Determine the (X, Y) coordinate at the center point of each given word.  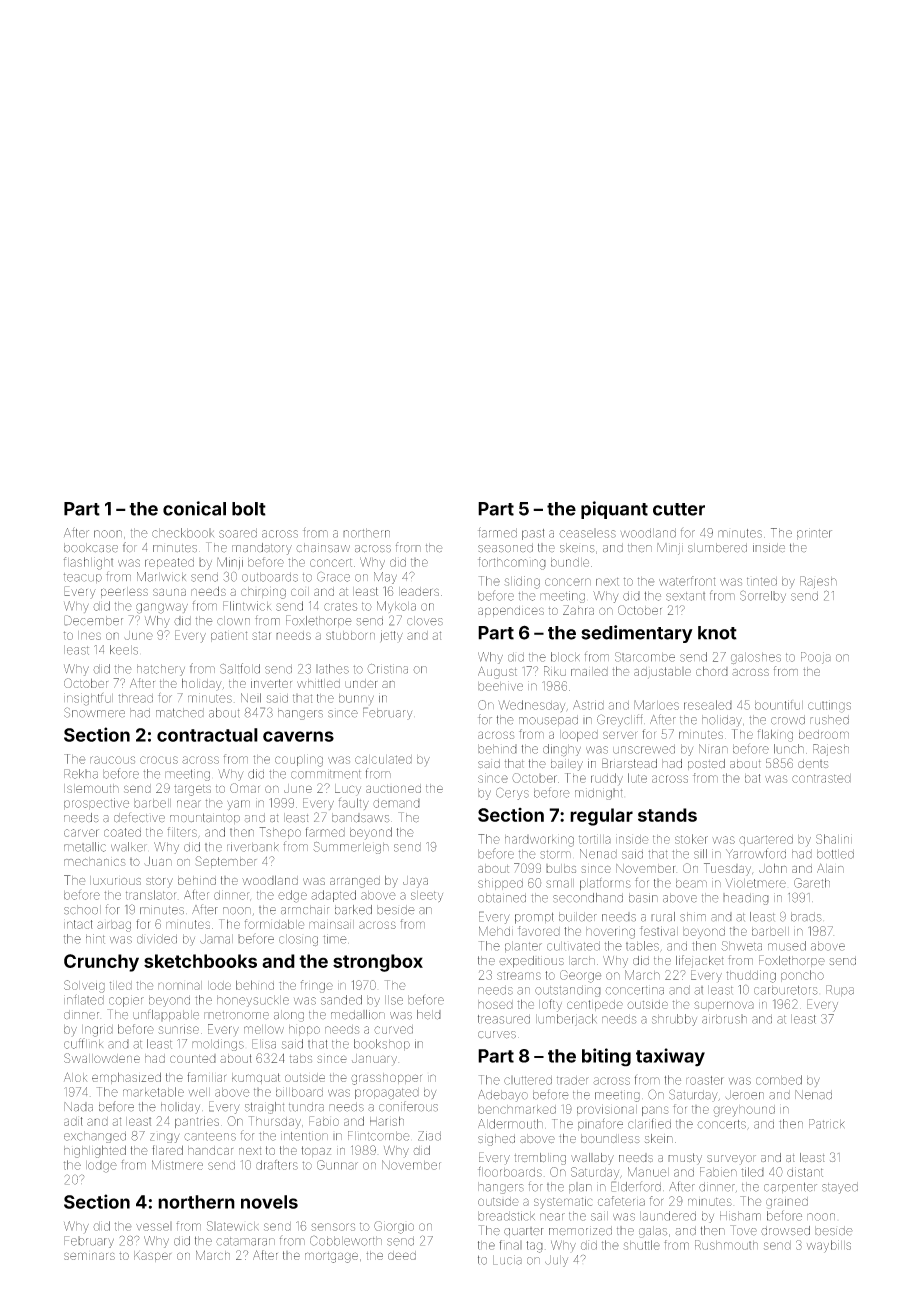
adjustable (662, 673)
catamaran (245, 1241)
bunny (356, 699)
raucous (112, 760)
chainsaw (323, 548)
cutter (679, 509)
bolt (249, 509)
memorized (580, 1231)
